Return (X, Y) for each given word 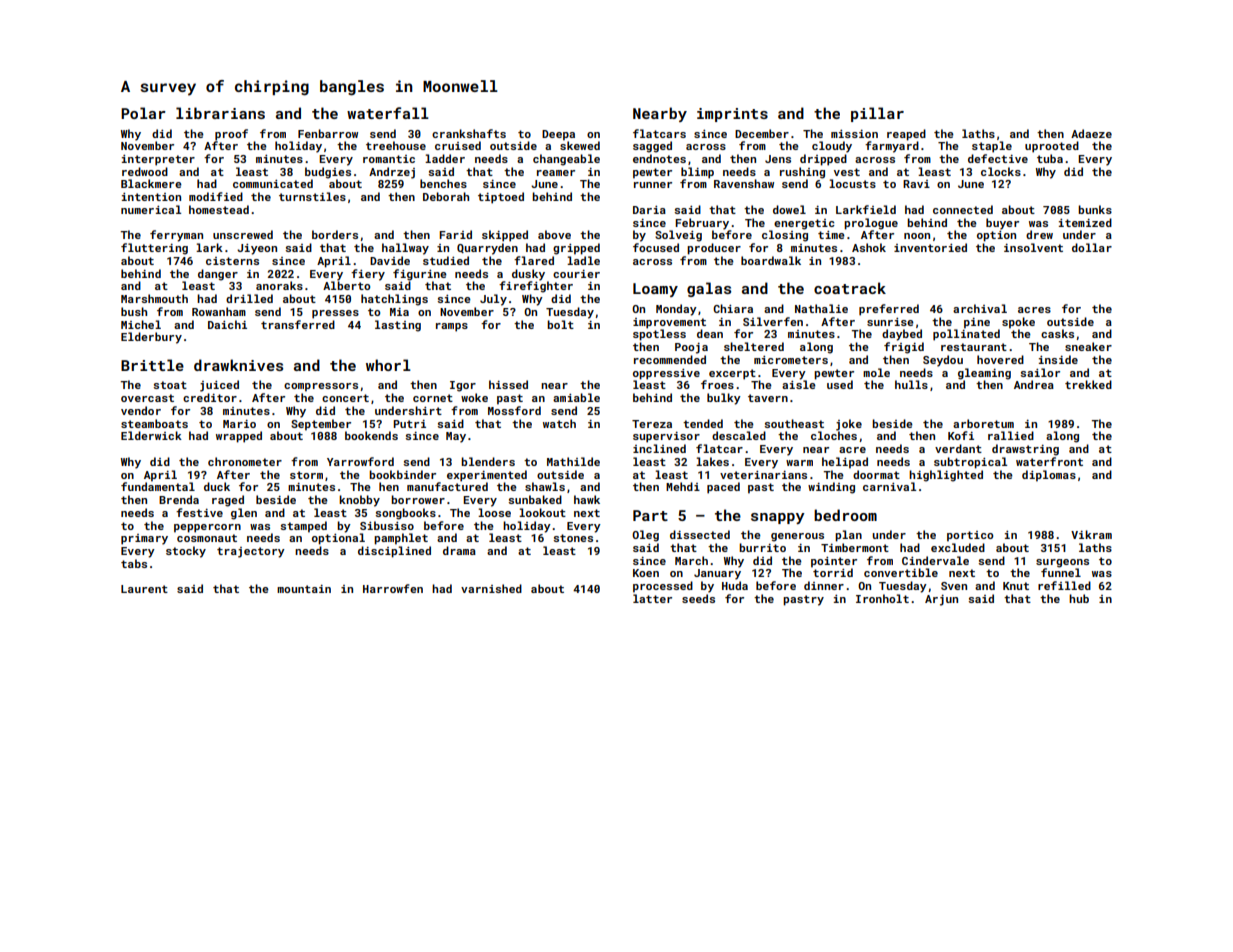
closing (785, 236)
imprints (732, 115)
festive (199, 512)
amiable (576, 397)
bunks (1095, 209)
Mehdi (683, 486)
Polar (143, 113)
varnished (491, 588)
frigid (904, 348)
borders (335, 234)
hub (1079, 598)
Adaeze (1091, 133)
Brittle (152, 365)
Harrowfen (393, 588)
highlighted (946, 476)
